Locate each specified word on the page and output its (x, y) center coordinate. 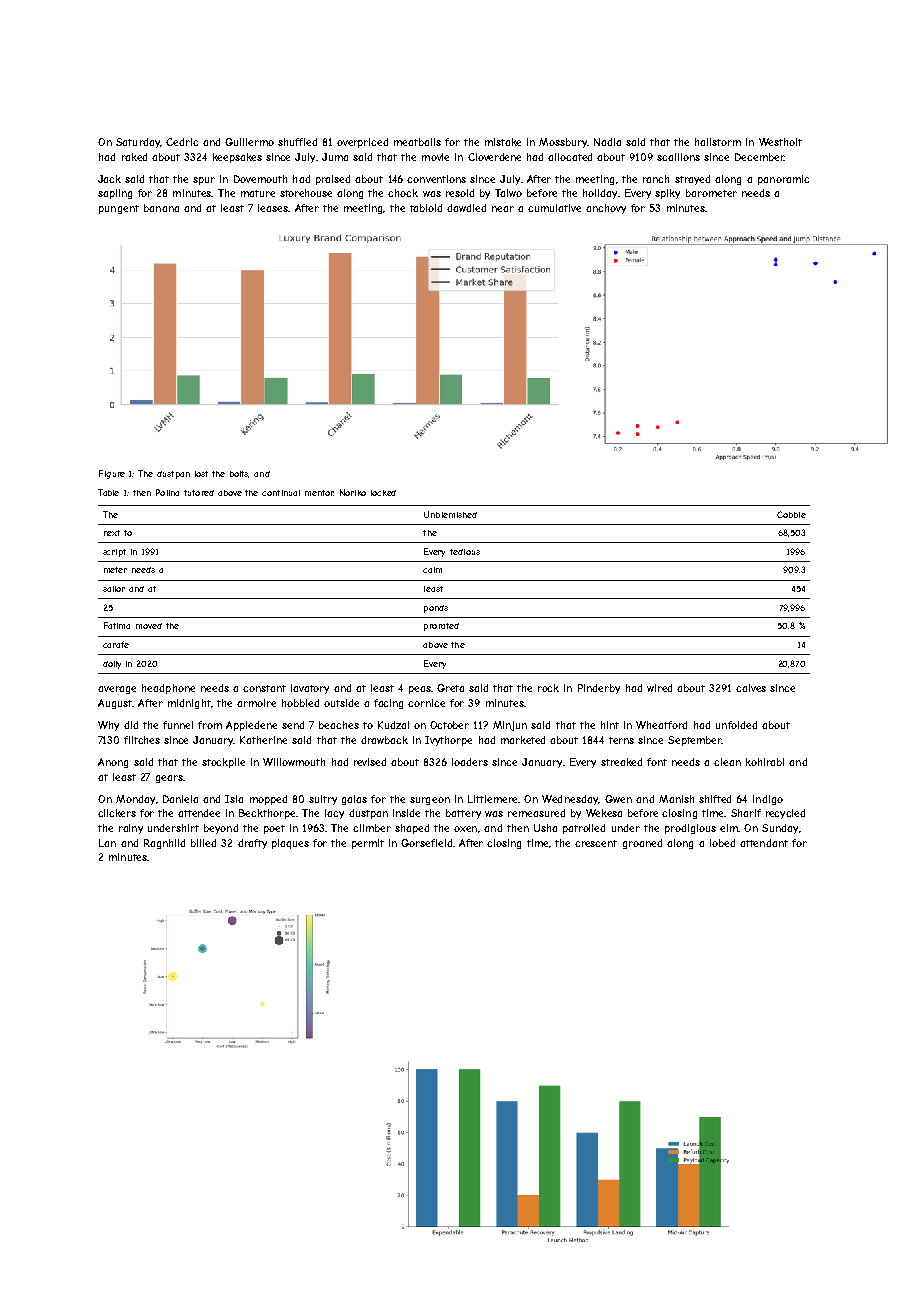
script (114, 553)
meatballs (417, 142)
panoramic (783, 180)
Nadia (607, 142)
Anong (113, 763)
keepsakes (237, 158)
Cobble (791, 514)
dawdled (466, 208)
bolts (239, 474)
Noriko (353, 492)
